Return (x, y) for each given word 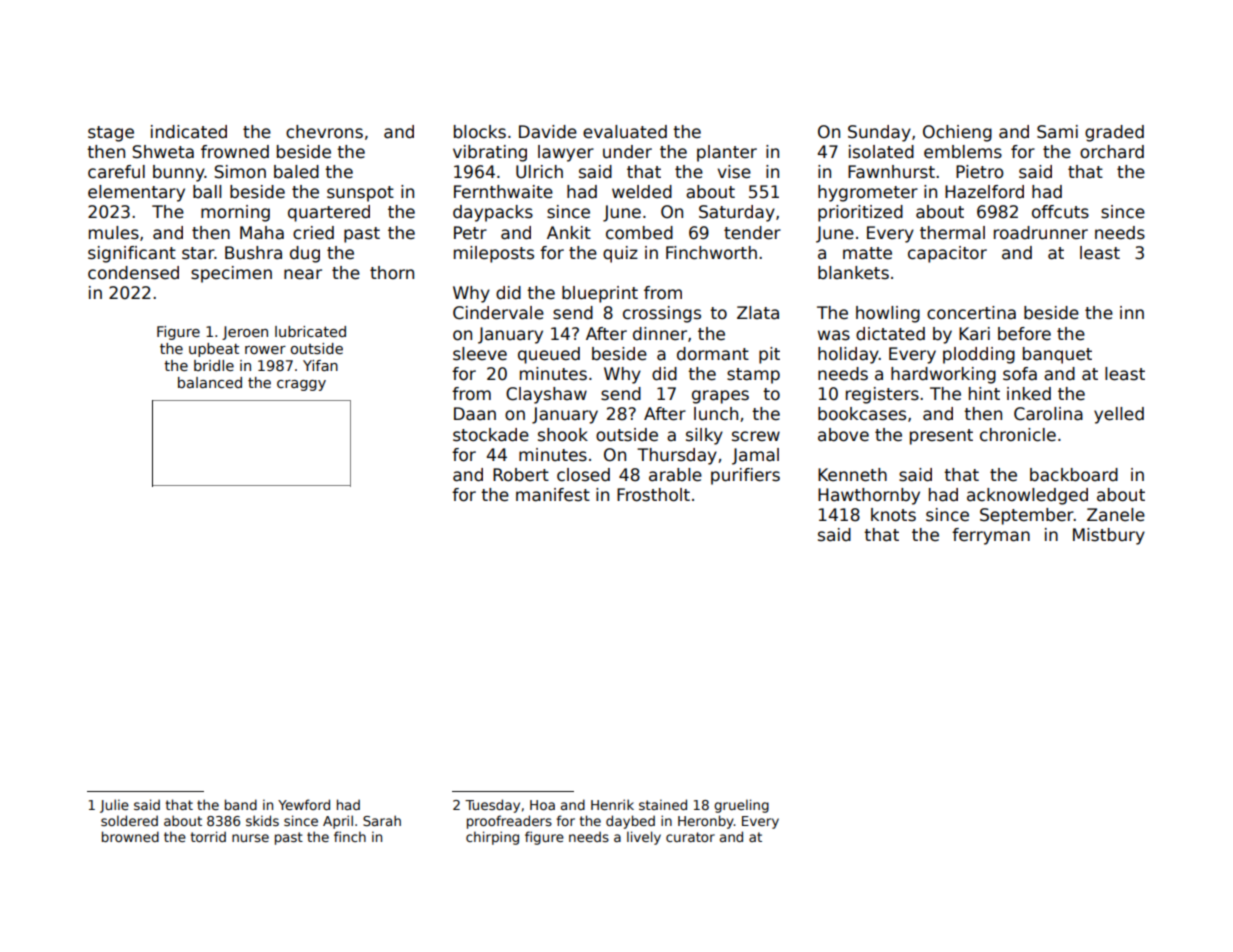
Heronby (706, 822)
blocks (480, 132)
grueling (741, 806)
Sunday (879, 133)
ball (207, 192)
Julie (114, 806)
